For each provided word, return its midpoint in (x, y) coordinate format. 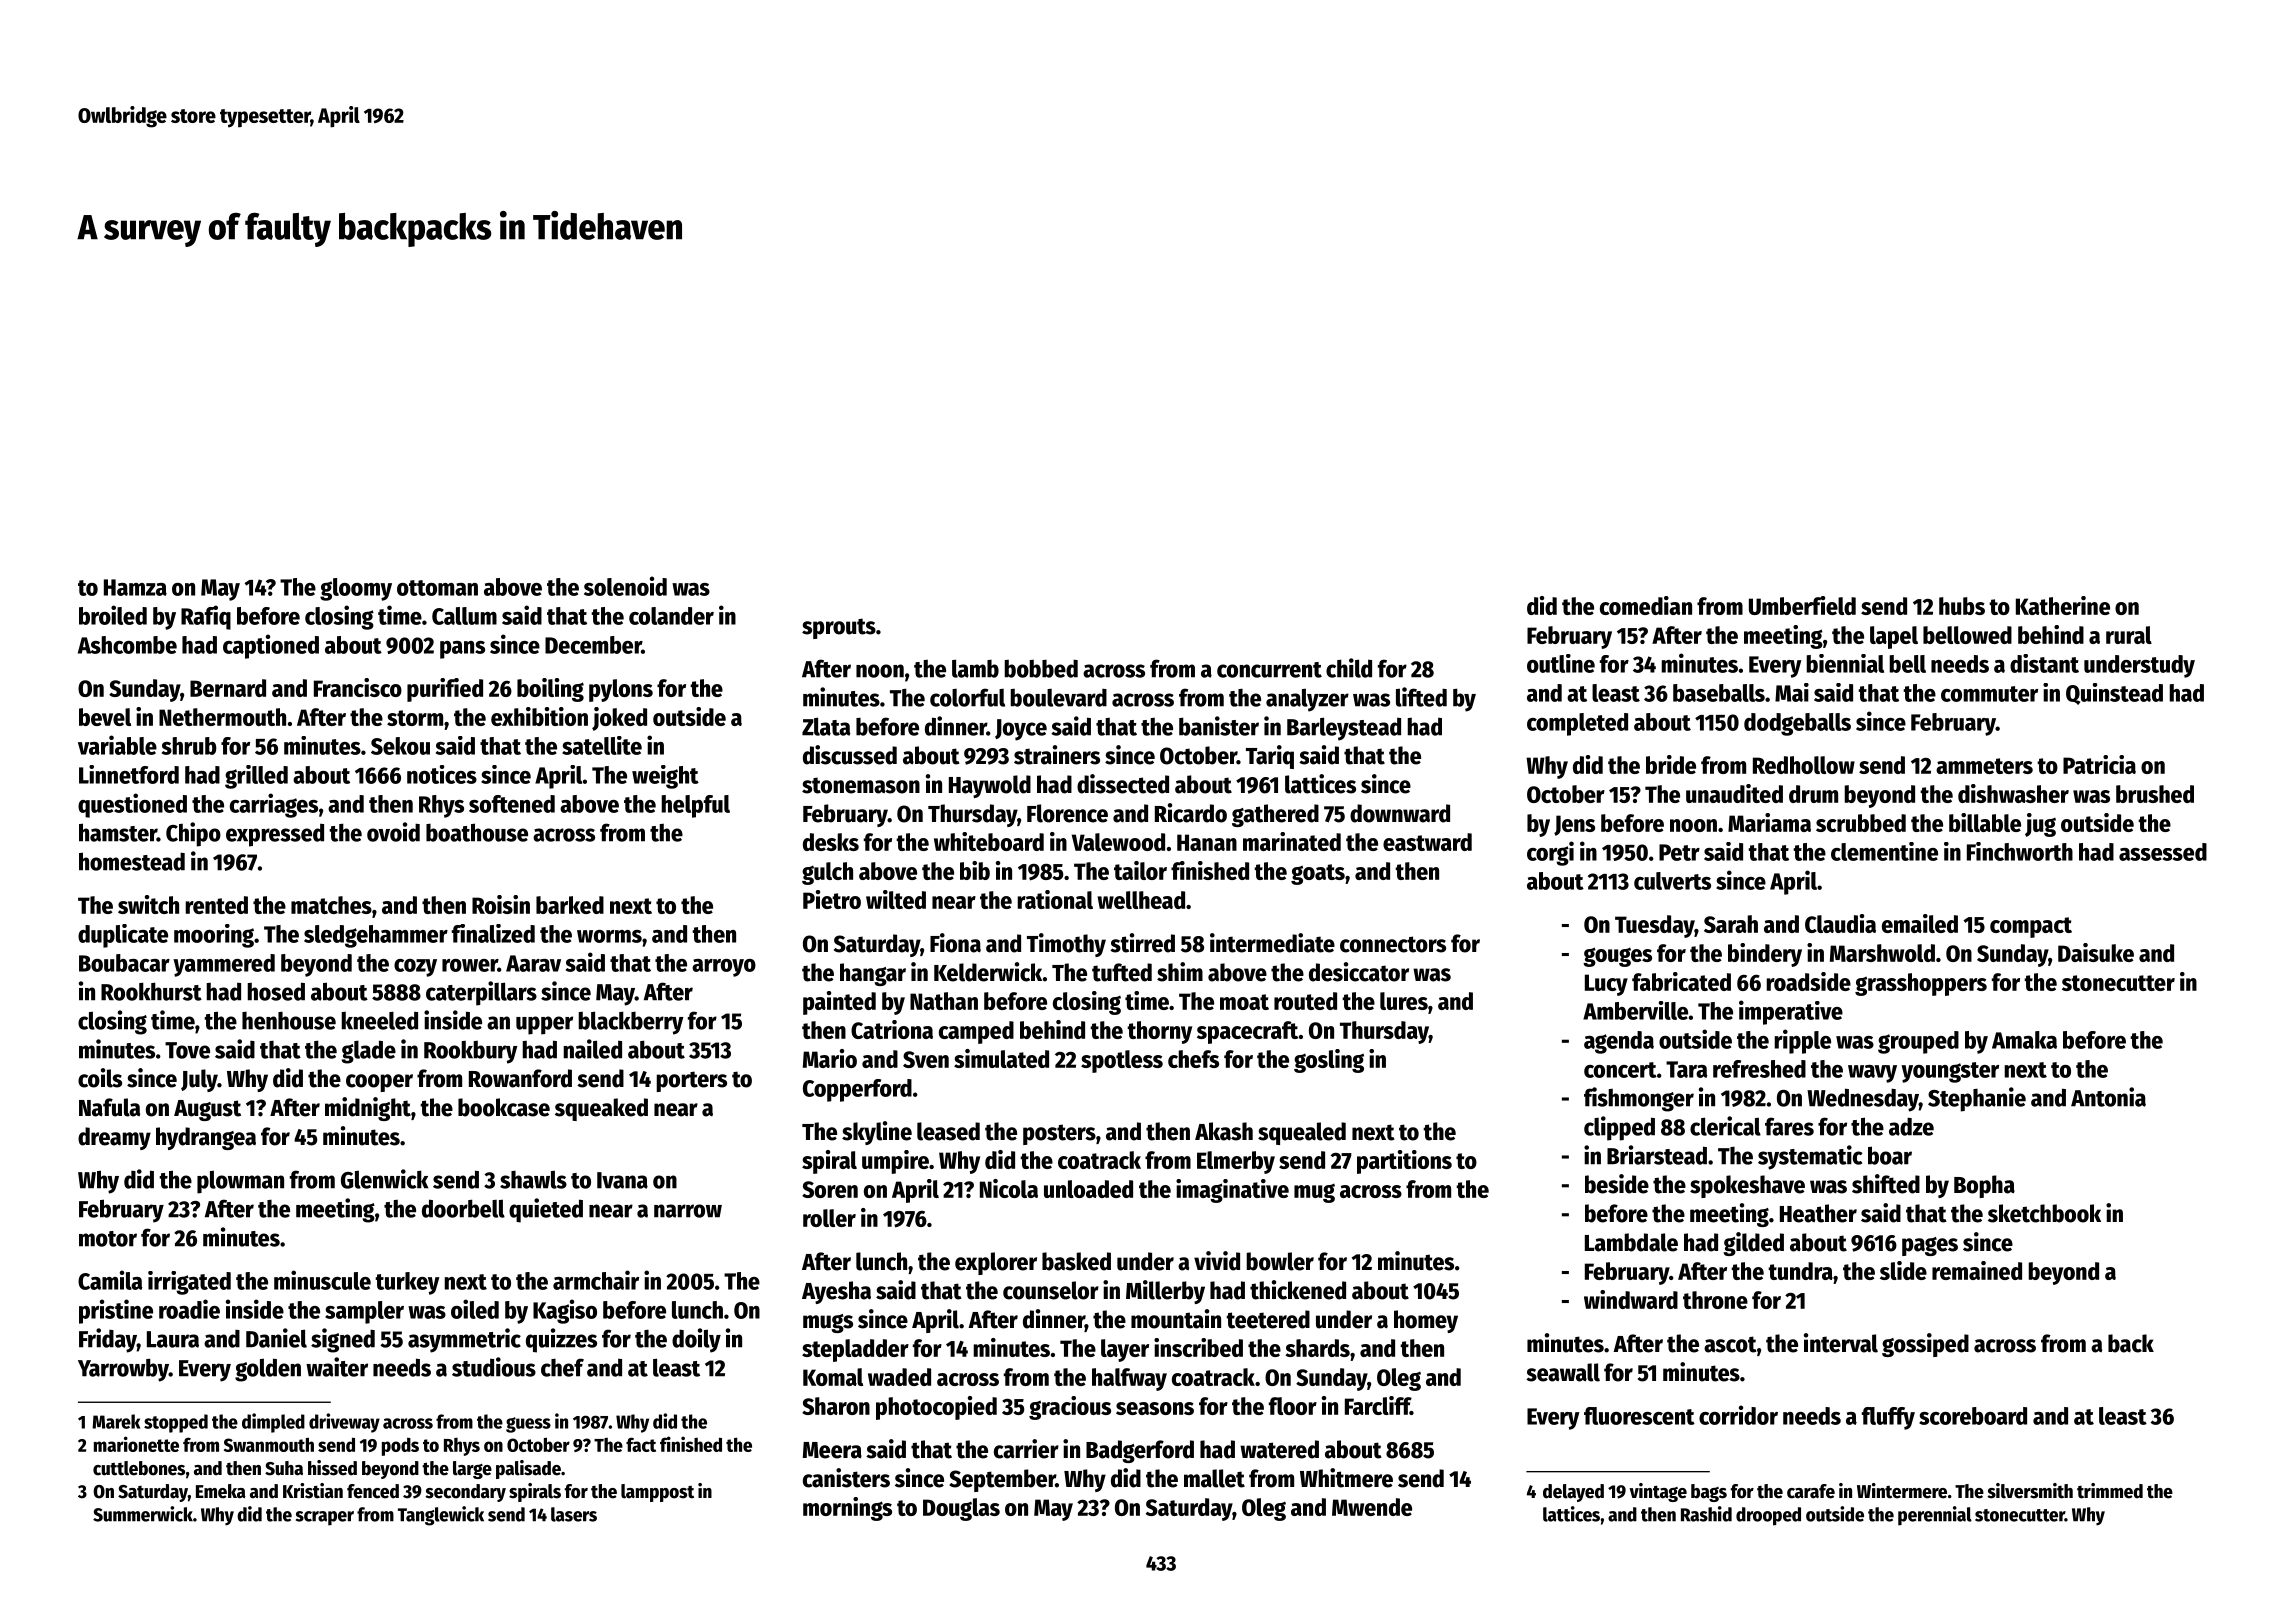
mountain (1176, 1319)
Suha (284, 1468)
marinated (1292, 841)
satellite (602, 745)
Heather (1818, 1213)
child (1349, 668)
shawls (533, 1179)
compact (2031, 927)
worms (609, 936)
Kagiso (565, 1311)
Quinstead (2114, 694)
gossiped (1925, 1345)
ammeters (1984, 766)
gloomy (356, 589)
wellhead (1141, 900)
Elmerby (1236, 1162)
